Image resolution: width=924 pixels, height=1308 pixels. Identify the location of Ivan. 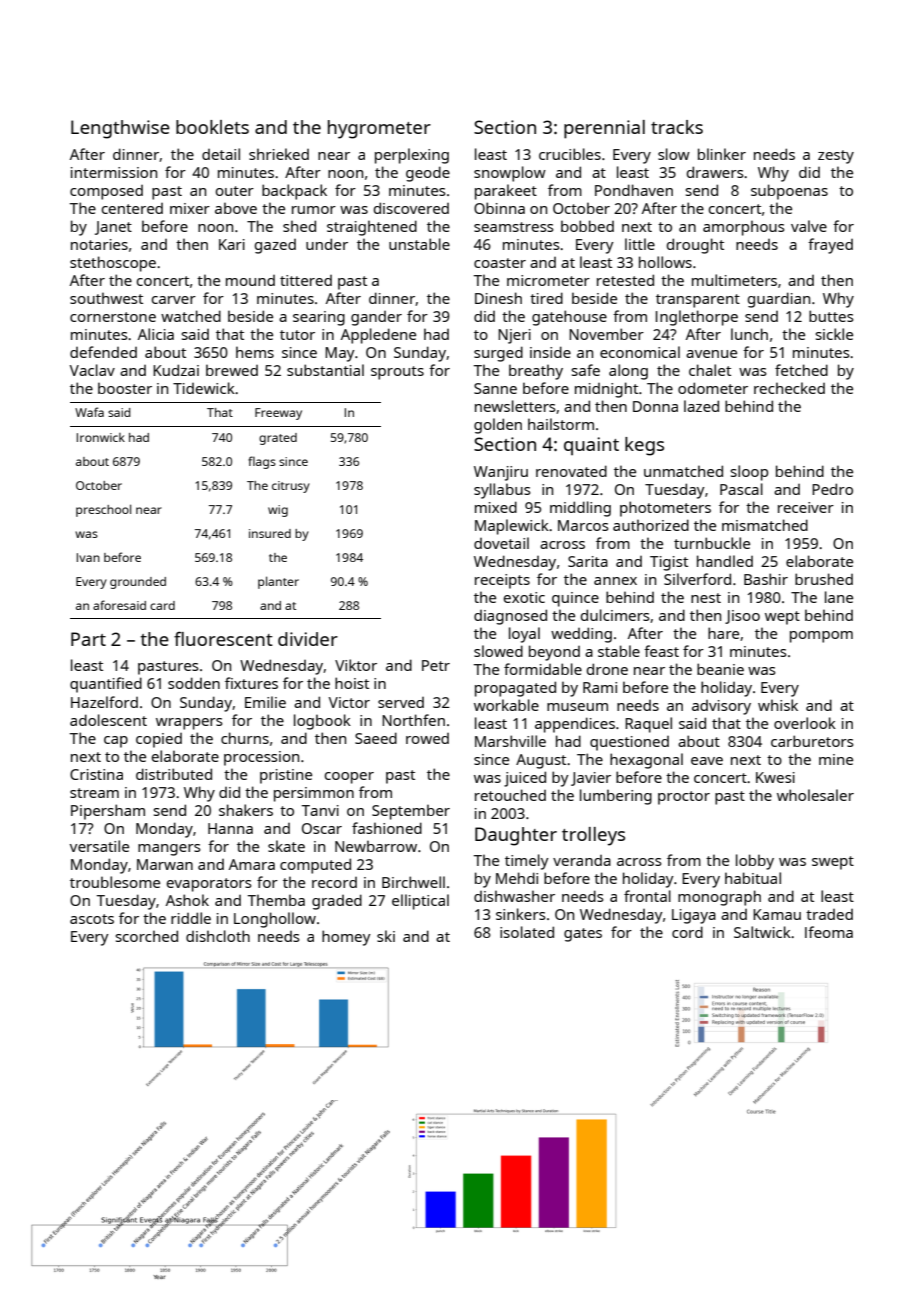
(88, 557).
